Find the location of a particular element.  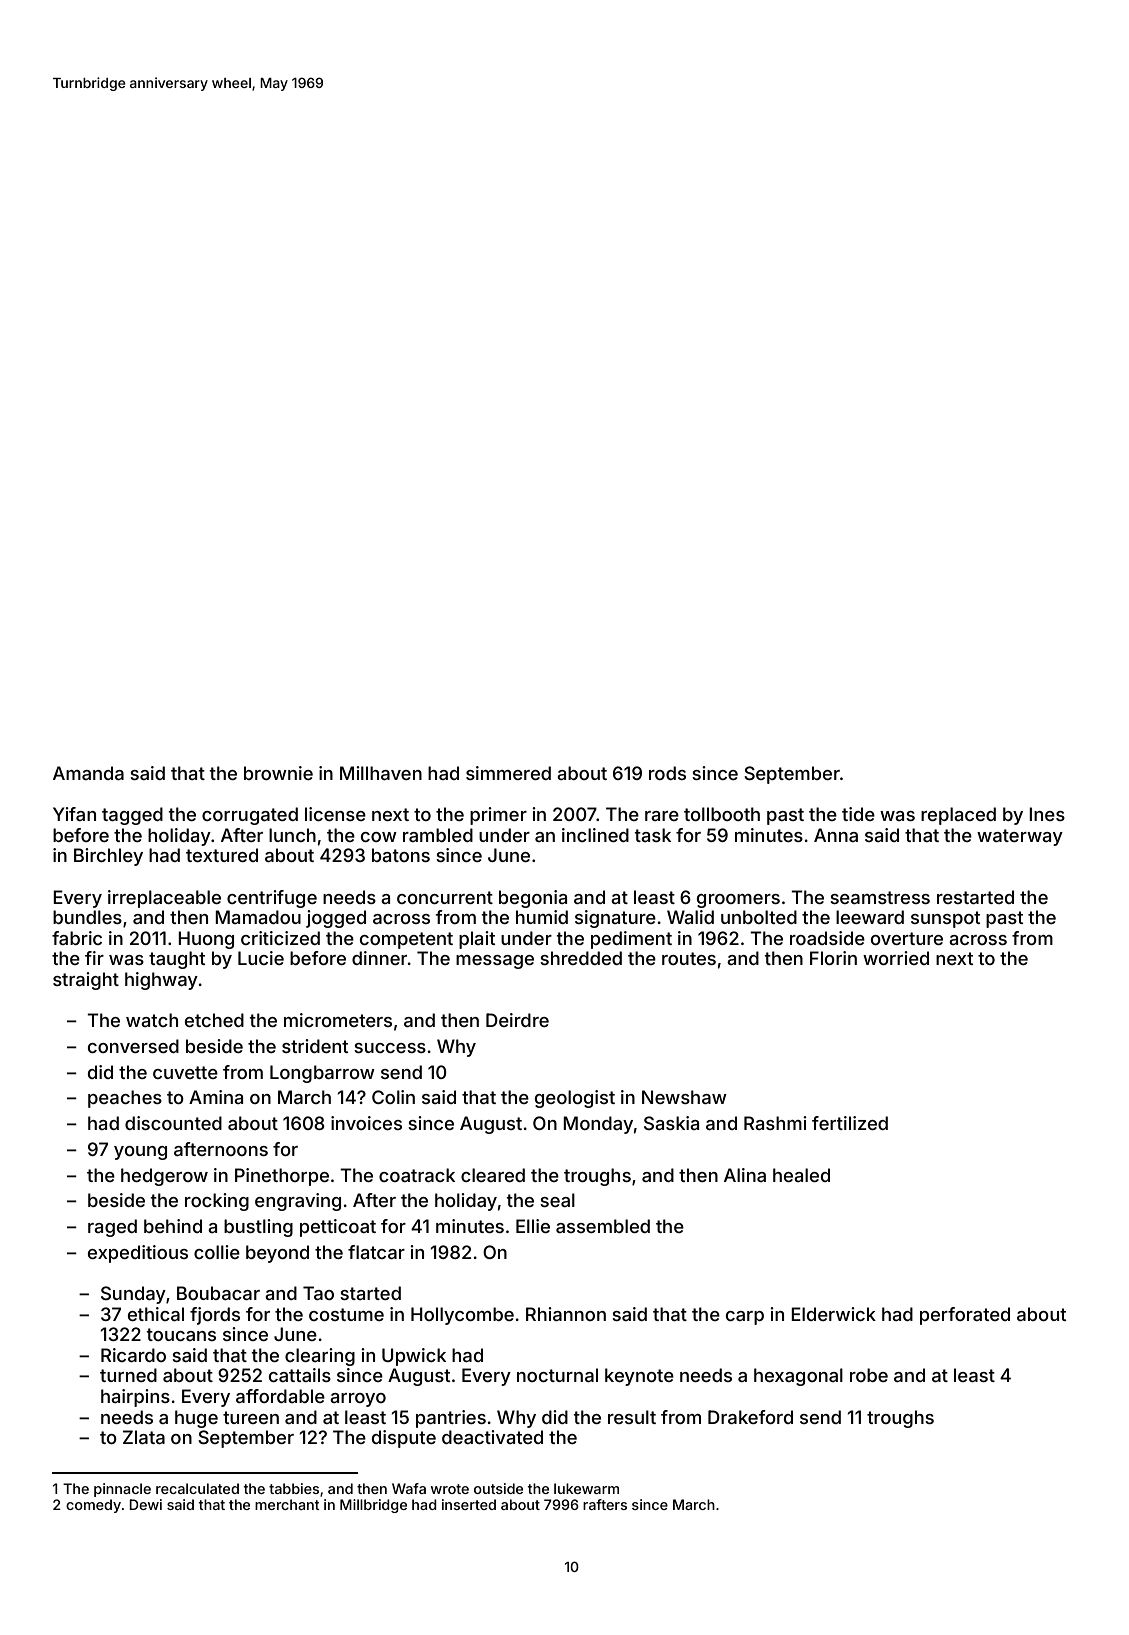

cleared is located at coordinates (493, 1175).
